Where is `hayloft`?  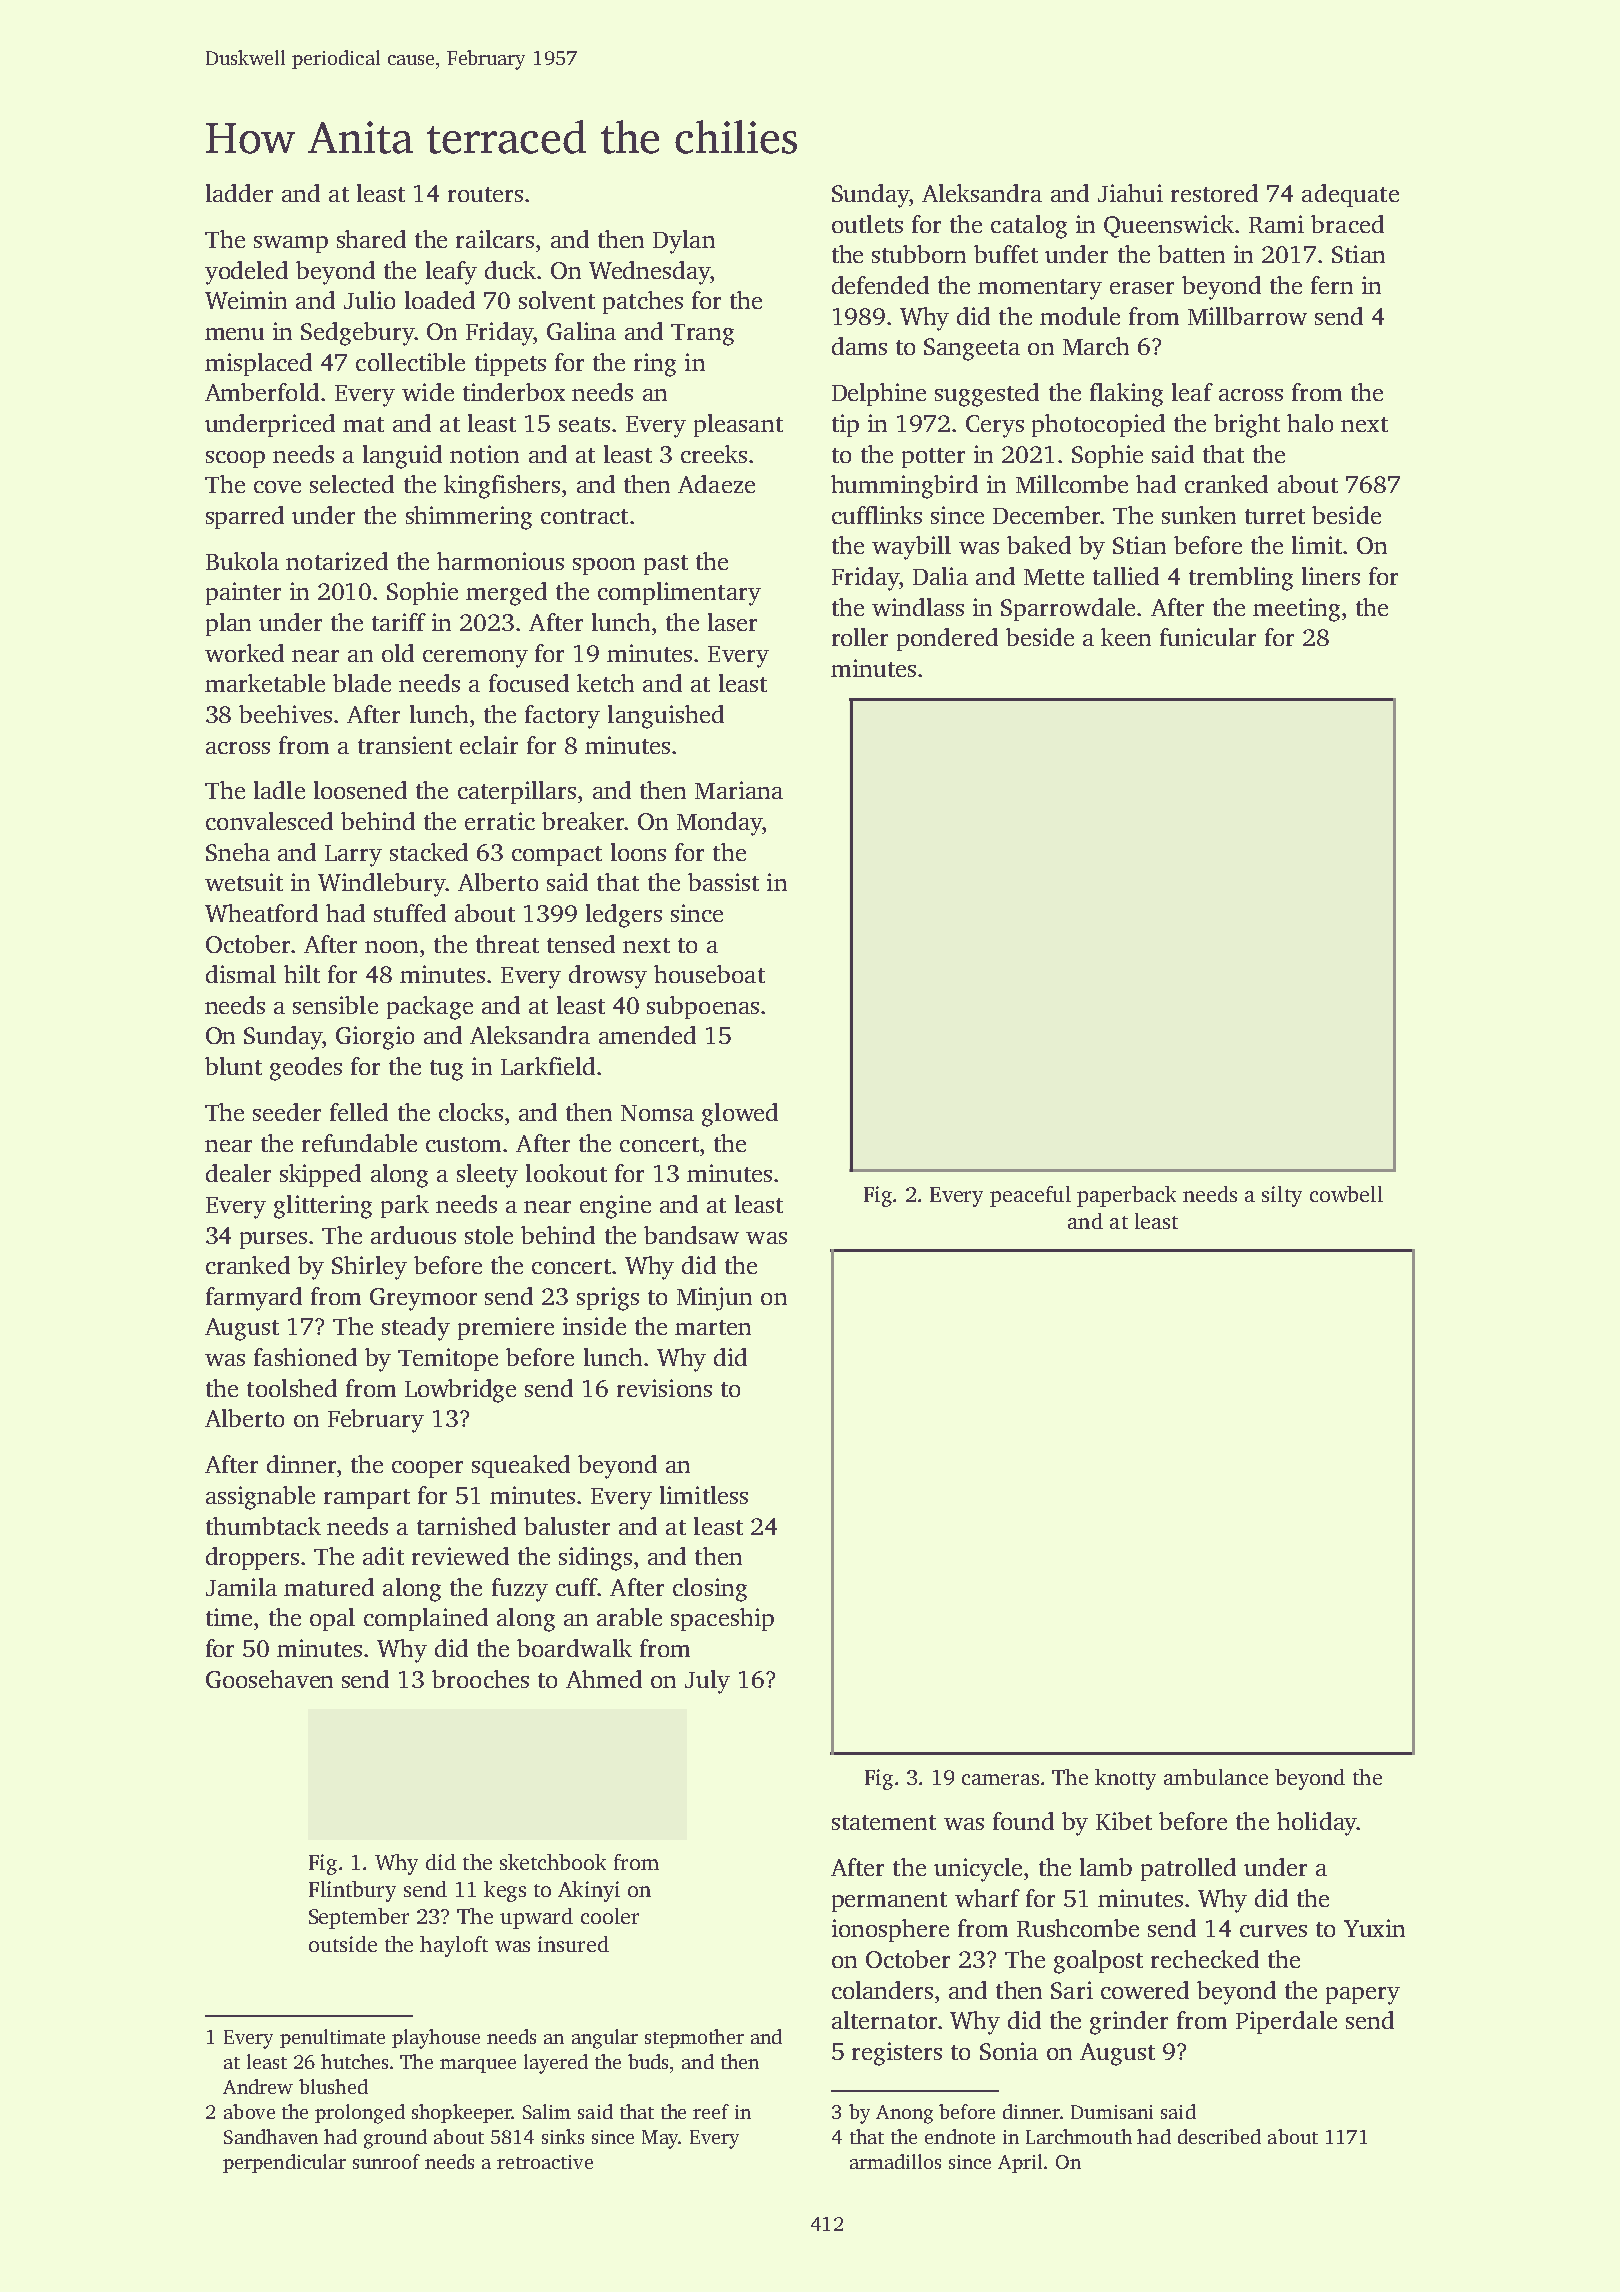
hayloft is located at coordinates (454, 1946).
